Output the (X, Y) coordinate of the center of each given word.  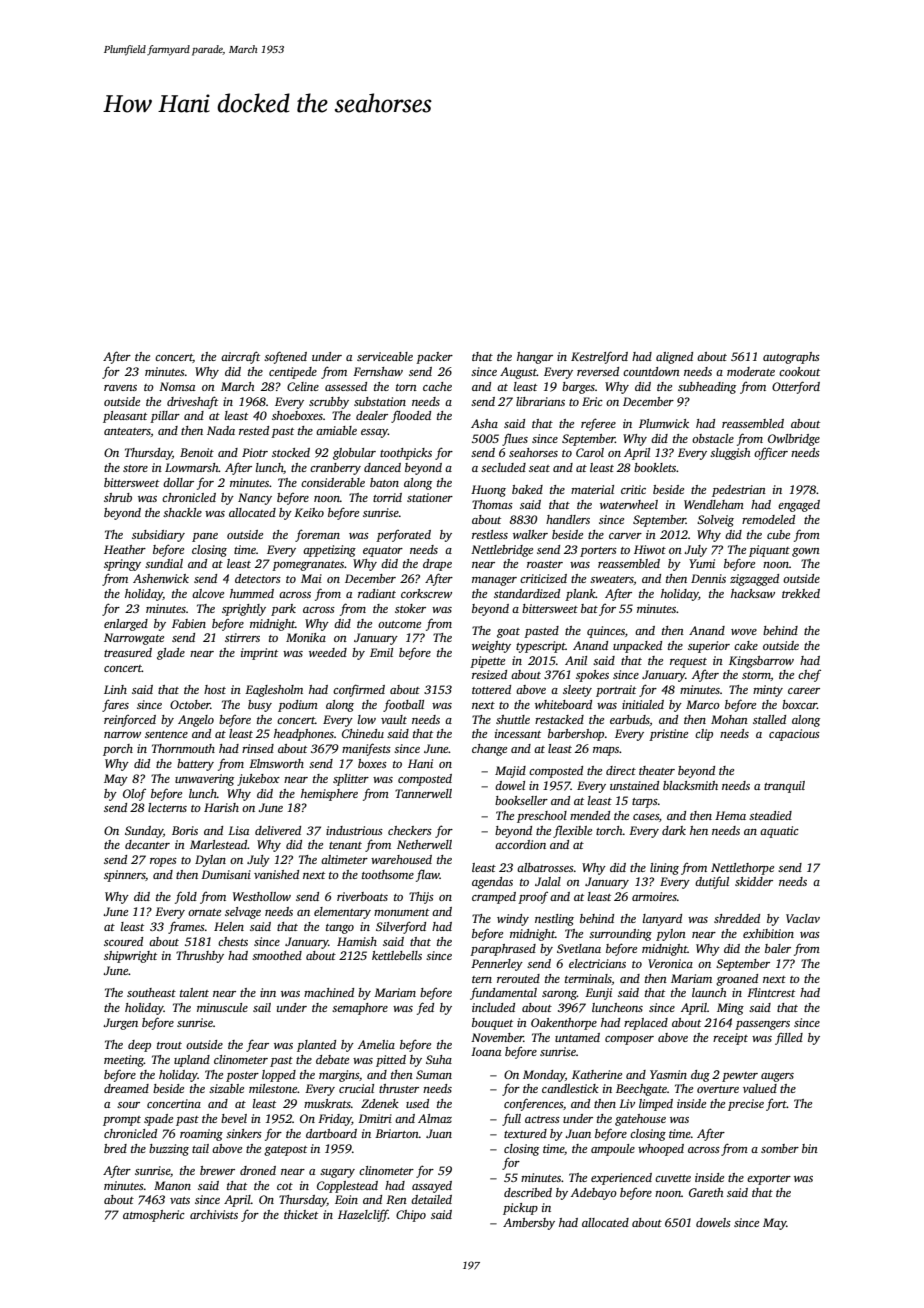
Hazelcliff (363, 1215)
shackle (182, 512)
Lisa (238, 830)
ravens (120, 388)
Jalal (548, 881)
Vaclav (803, 918)
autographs (791, 358)
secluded (503, 467)
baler (778, 948)
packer (434, 358)
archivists (214, 1214)
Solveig (715, 521)
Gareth (706, 1192)
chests (233, 941)
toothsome (388, 874)
